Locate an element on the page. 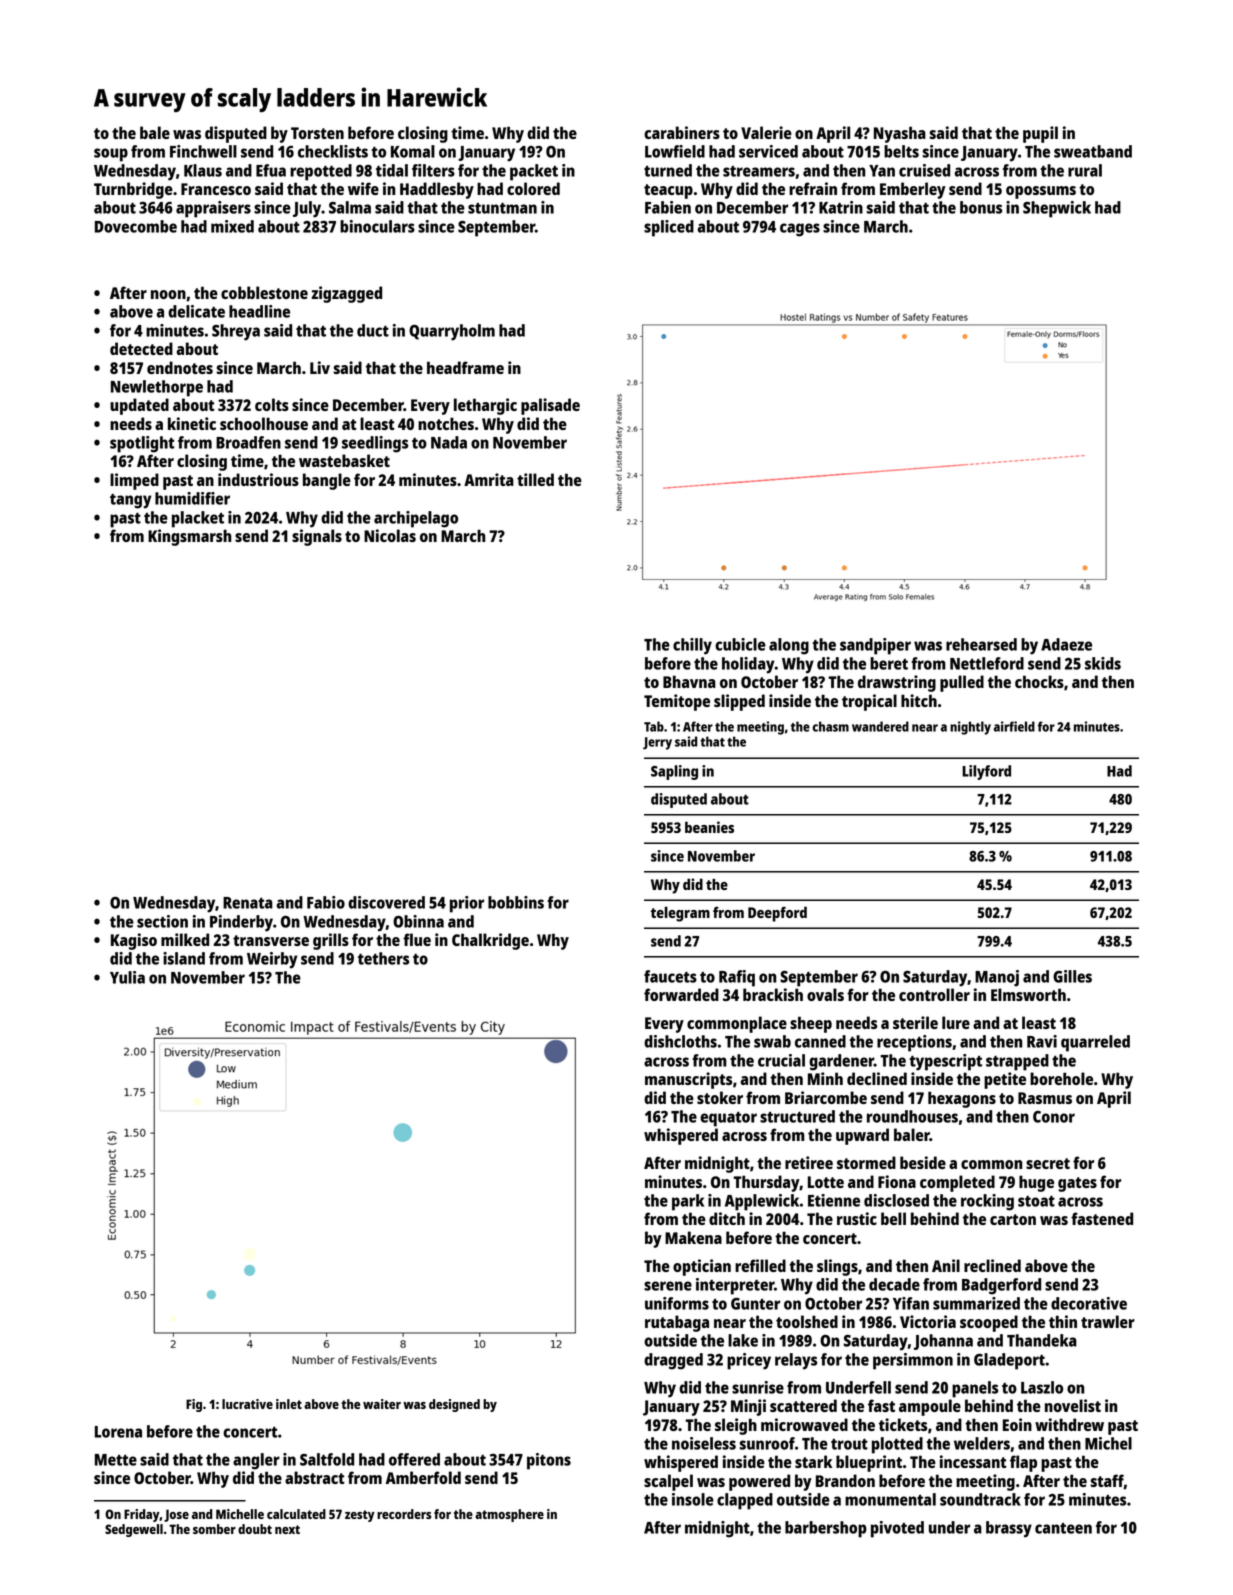 The width and height of the document is (1233, 1595). barbershop is located at coordinates (826, 1529).
